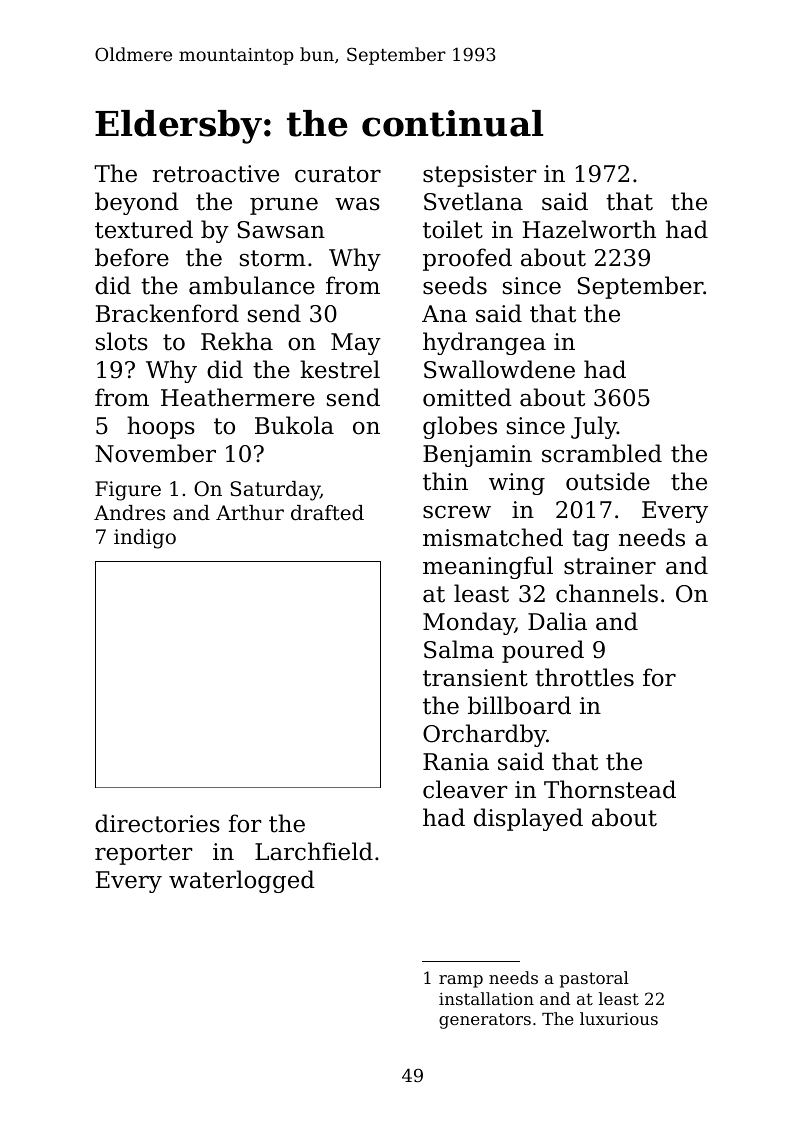  I want to click on waterlogged, so click(242, 881).
